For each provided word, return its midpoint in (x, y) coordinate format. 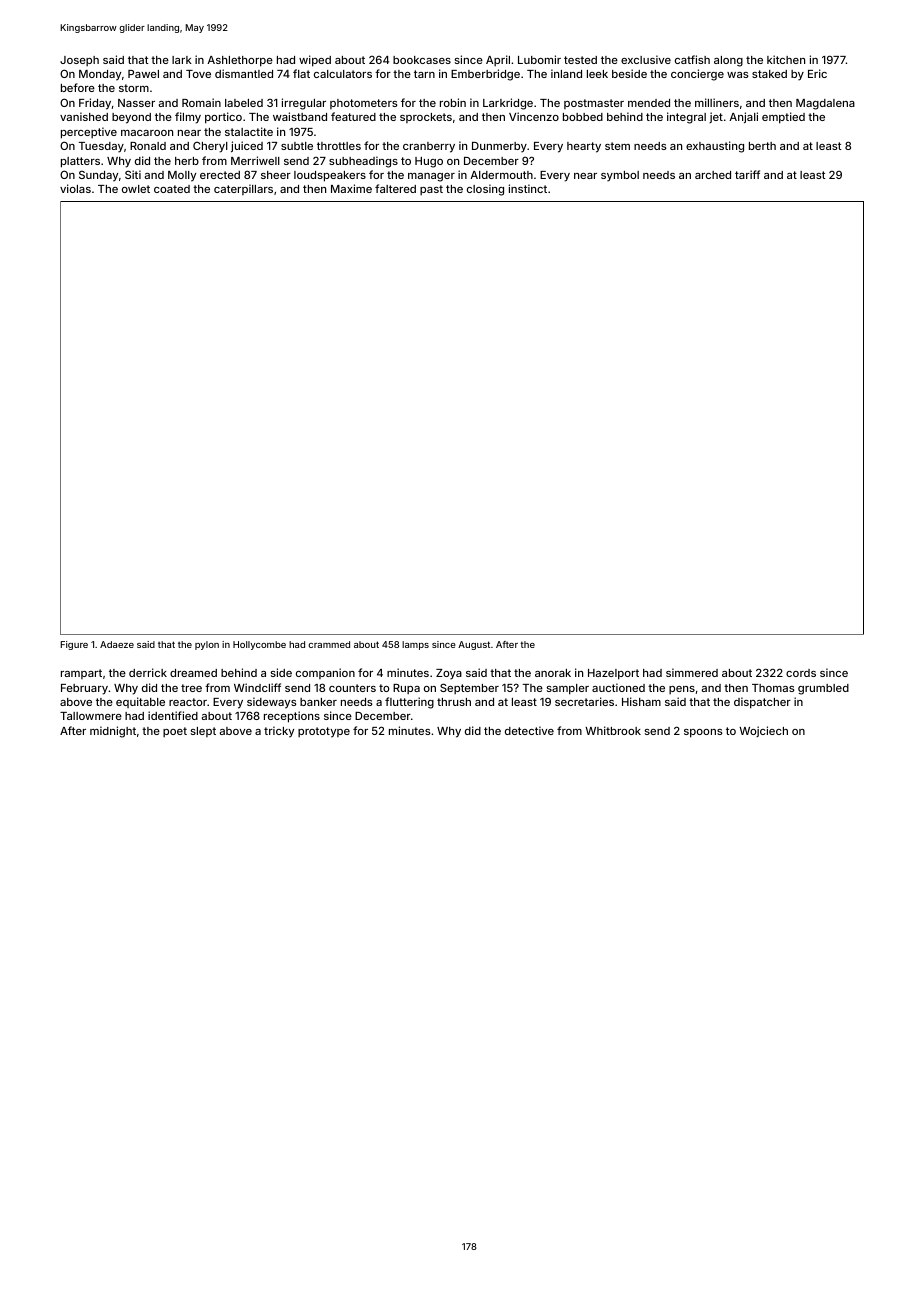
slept (203, 732)
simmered (692, 672)
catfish (692, 59)
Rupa (406, 689)
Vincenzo (534, 116)
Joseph (79, 61)
